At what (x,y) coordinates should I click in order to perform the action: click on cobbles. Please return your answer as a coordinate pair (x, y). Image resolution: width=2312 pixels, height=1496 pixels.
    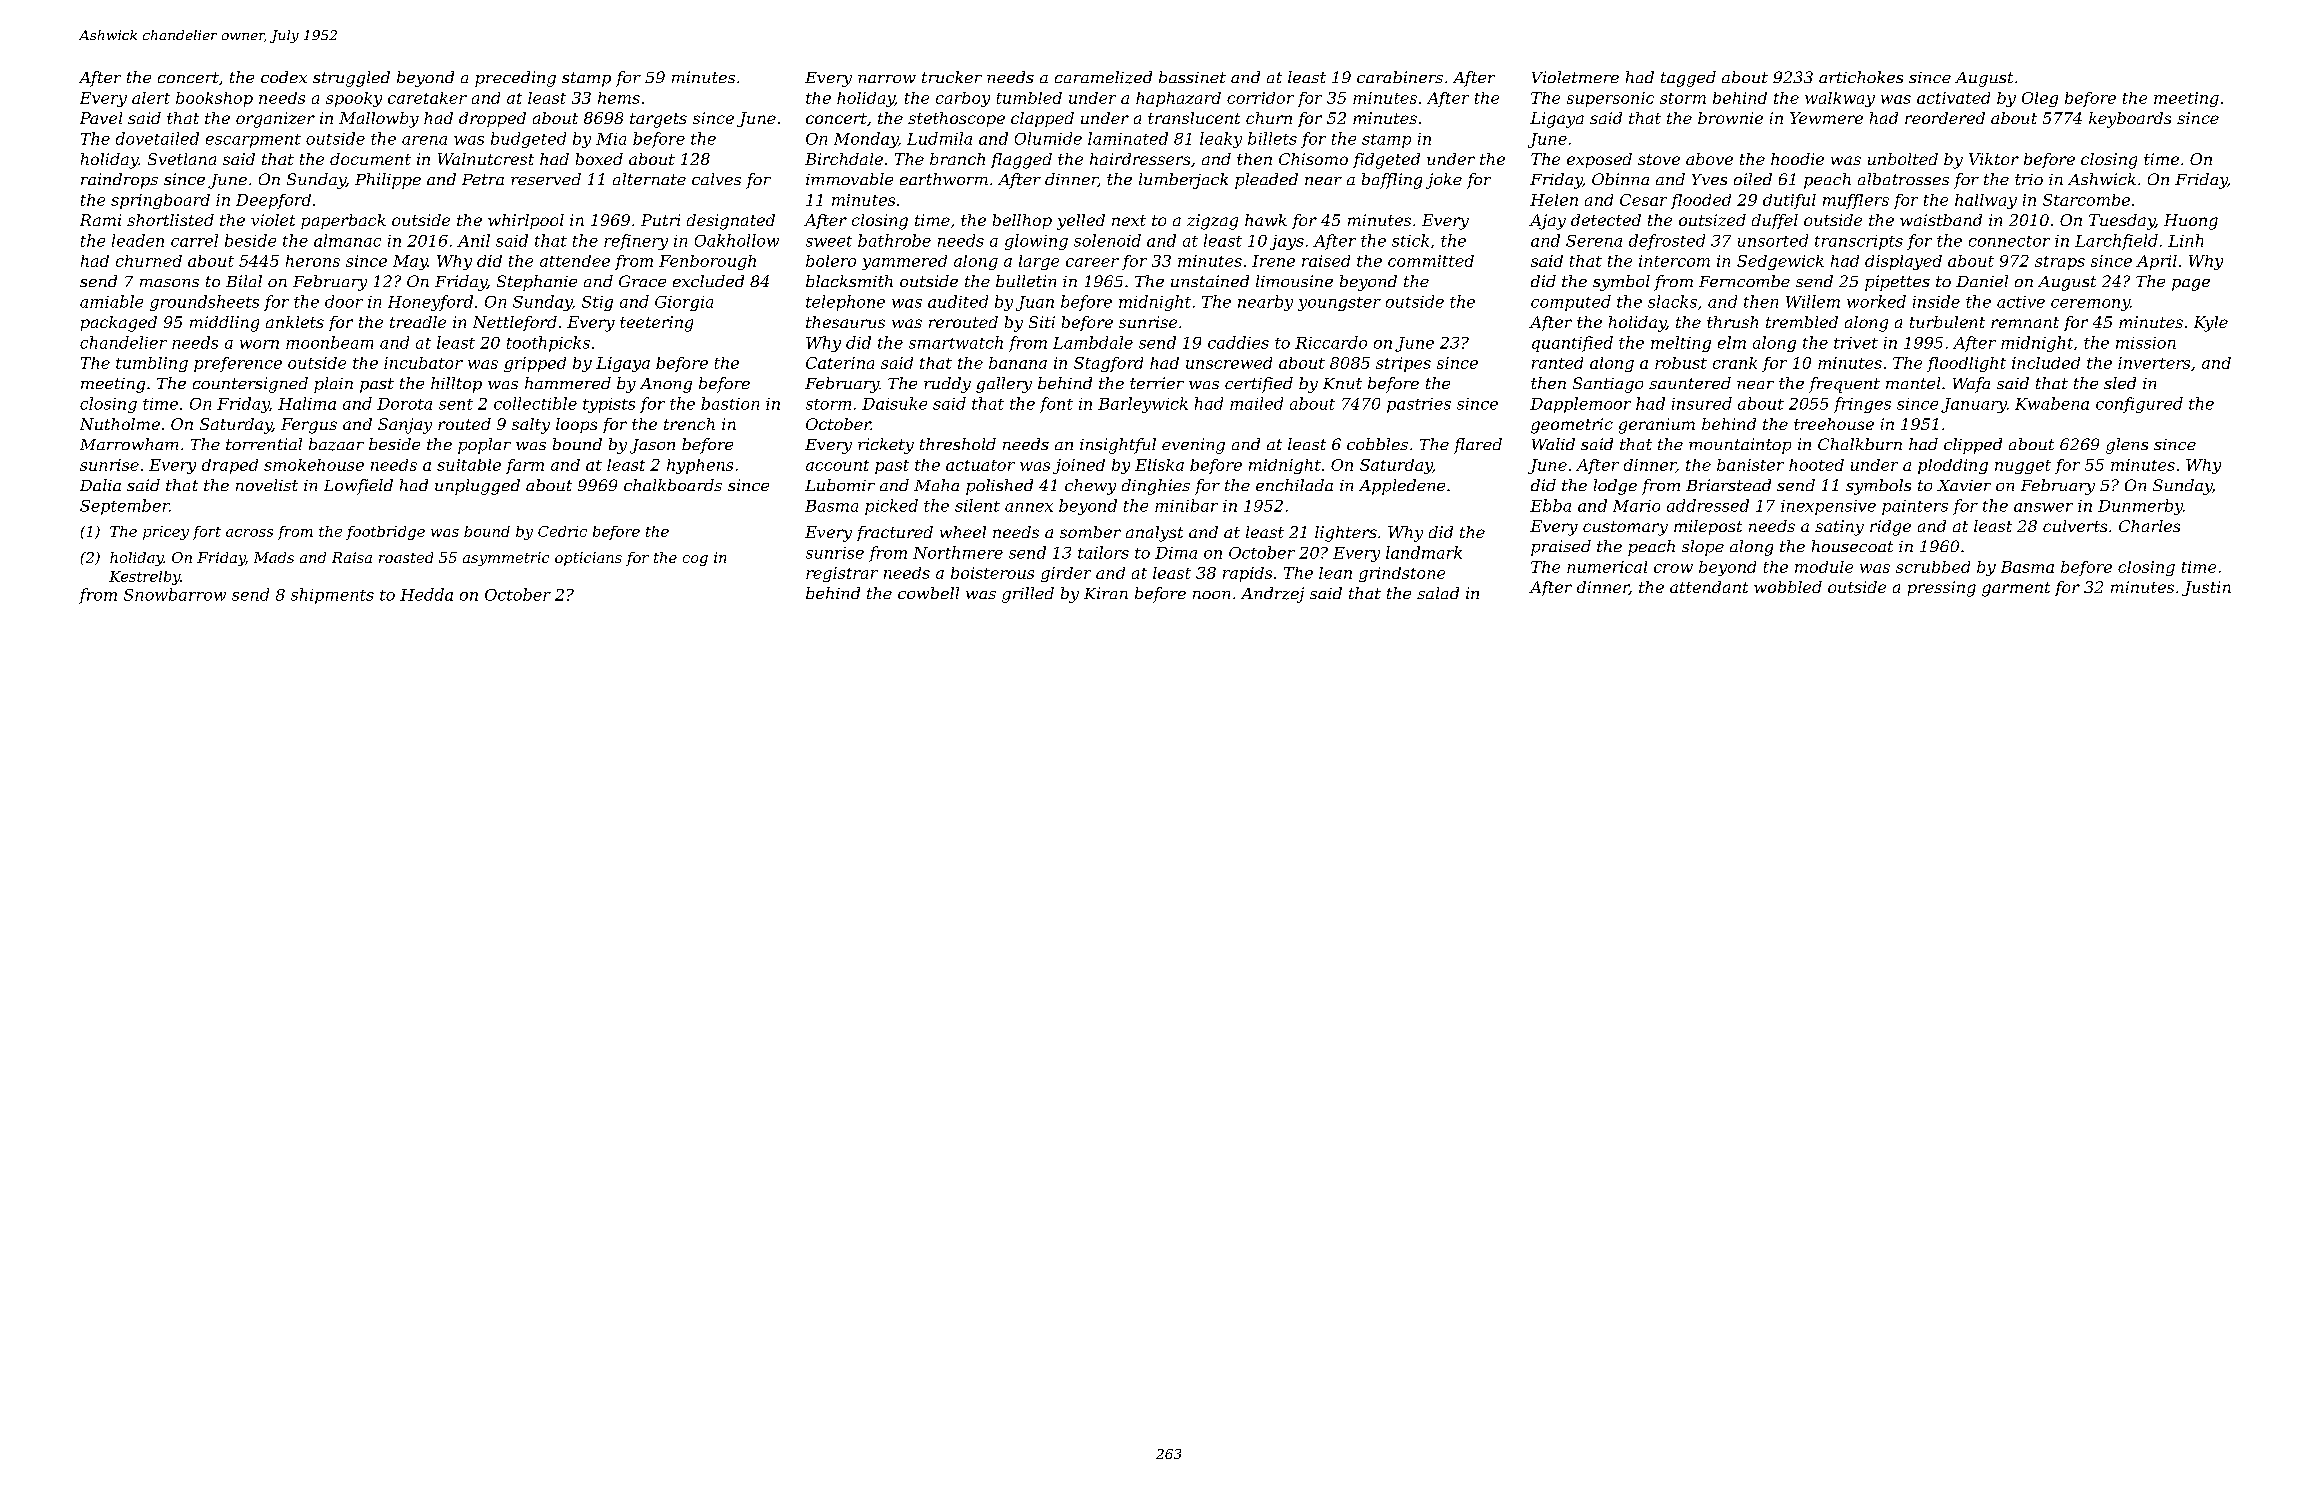
    Looking at the image, I should click on (1377, 444).
